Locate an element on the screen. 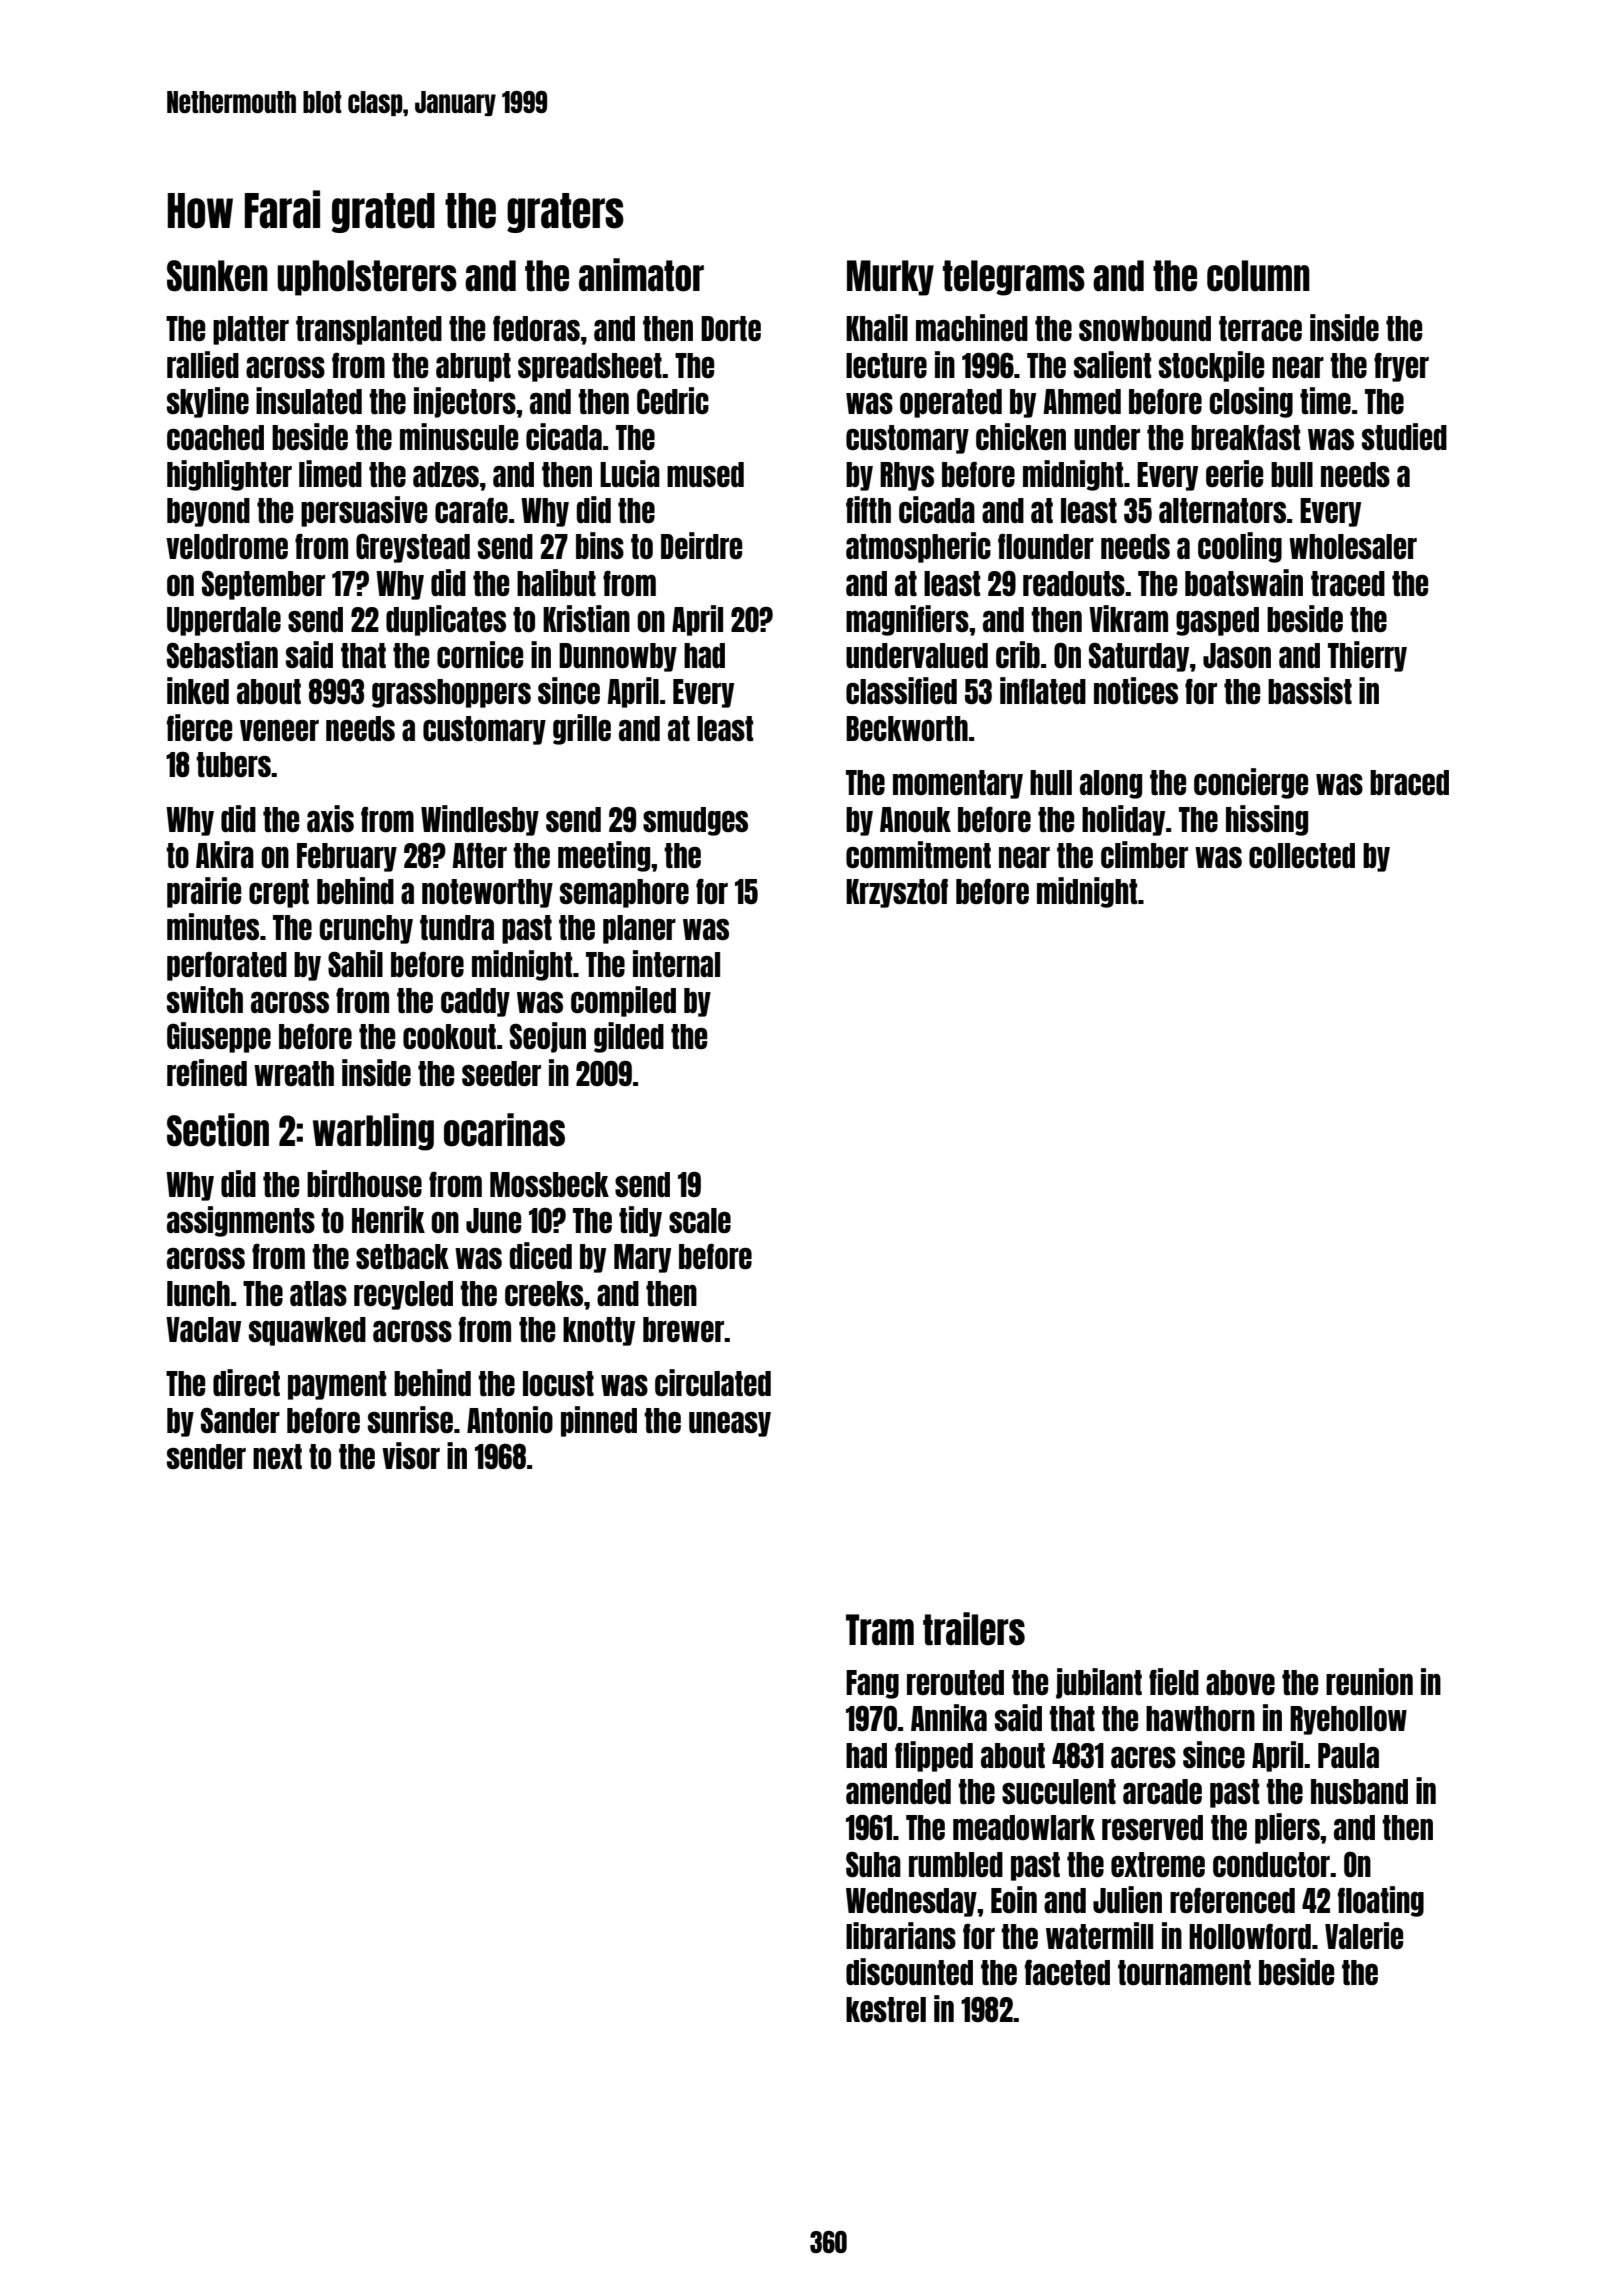 This screenshot has width=1620, height=2292. next is located at coordinates (277, 1456).
